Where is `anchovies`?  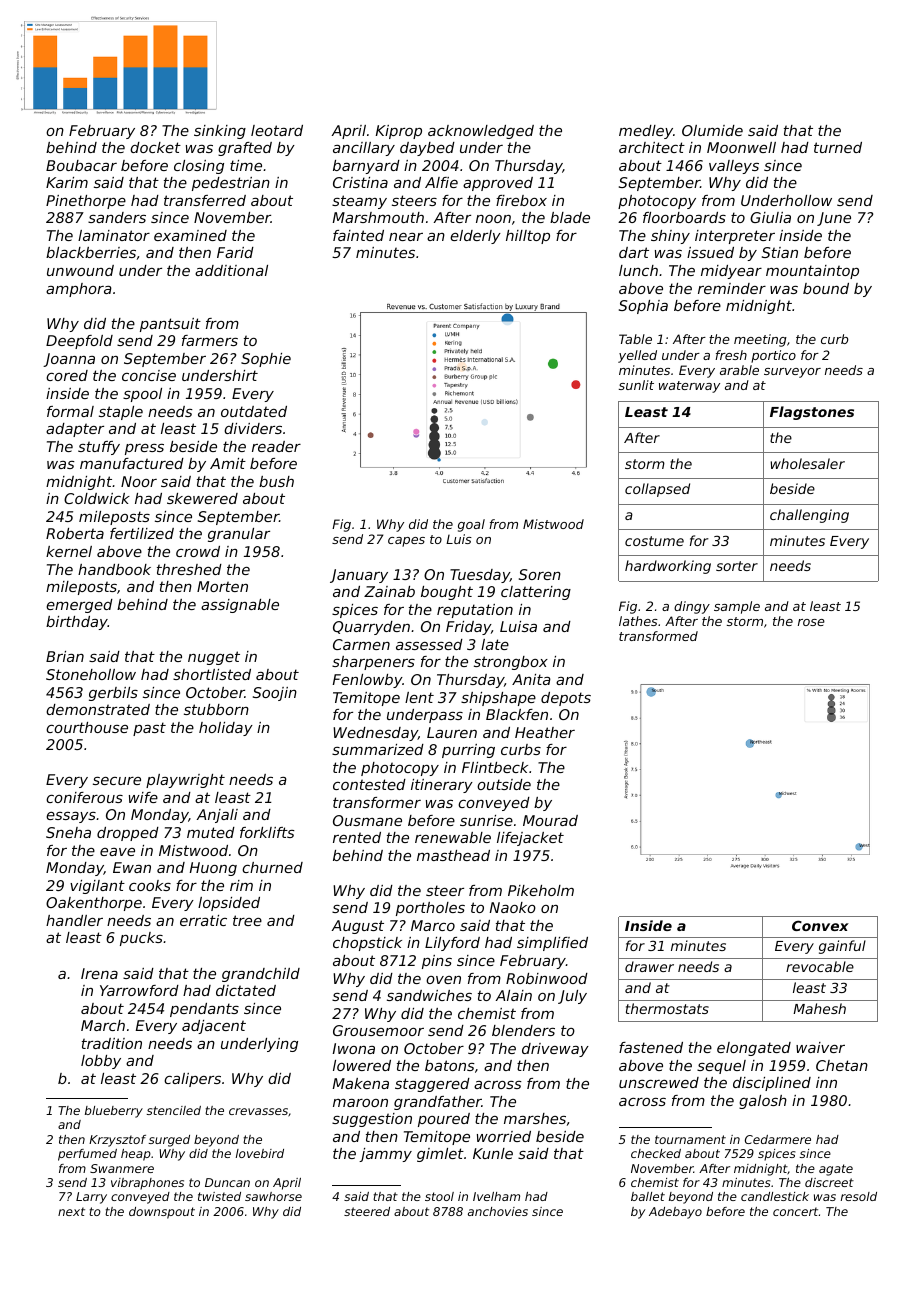
anchovies is located at coordinates (498, 1211).
